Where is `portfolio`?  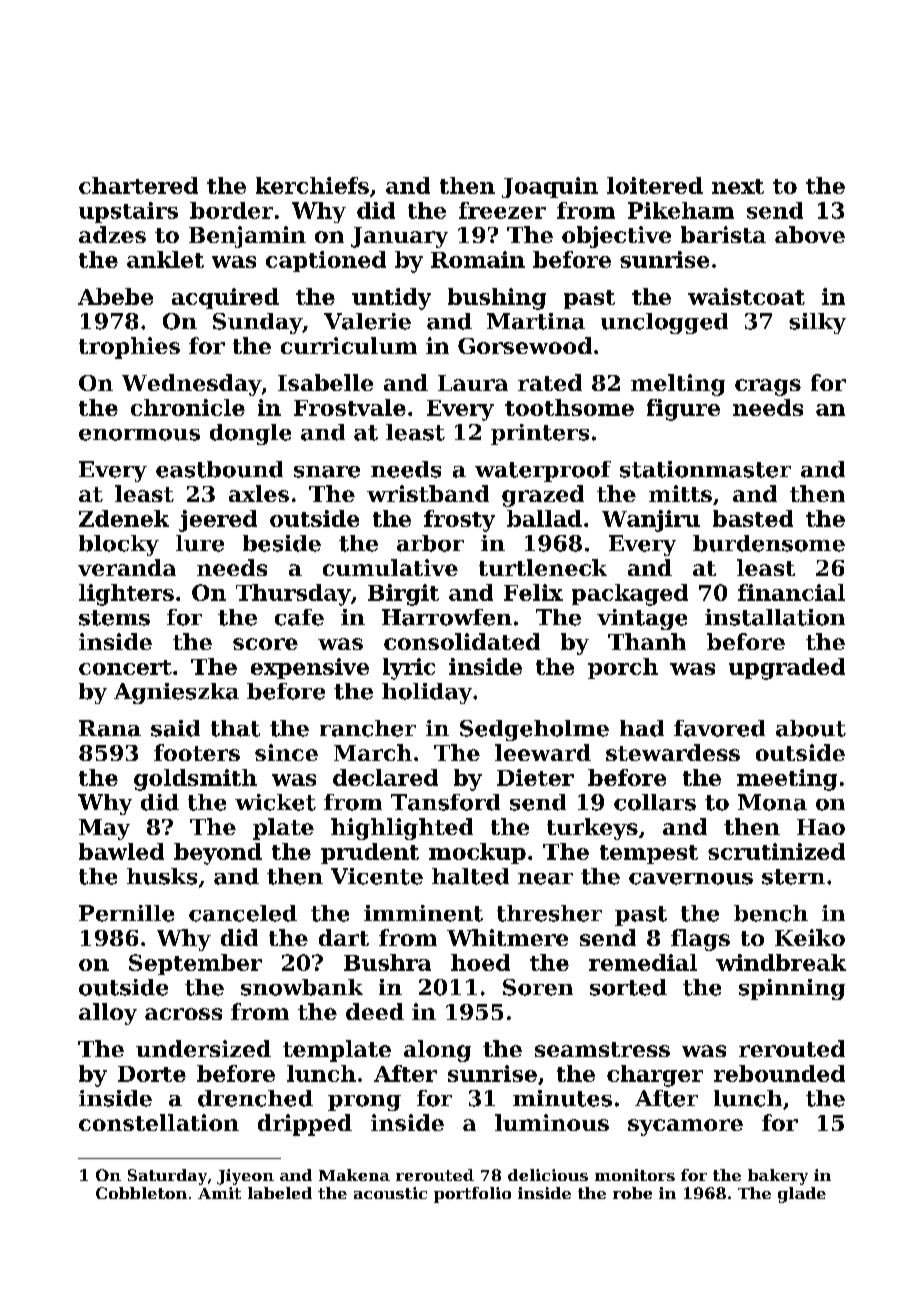
portfolio is located at coordinates (472, 1195).
